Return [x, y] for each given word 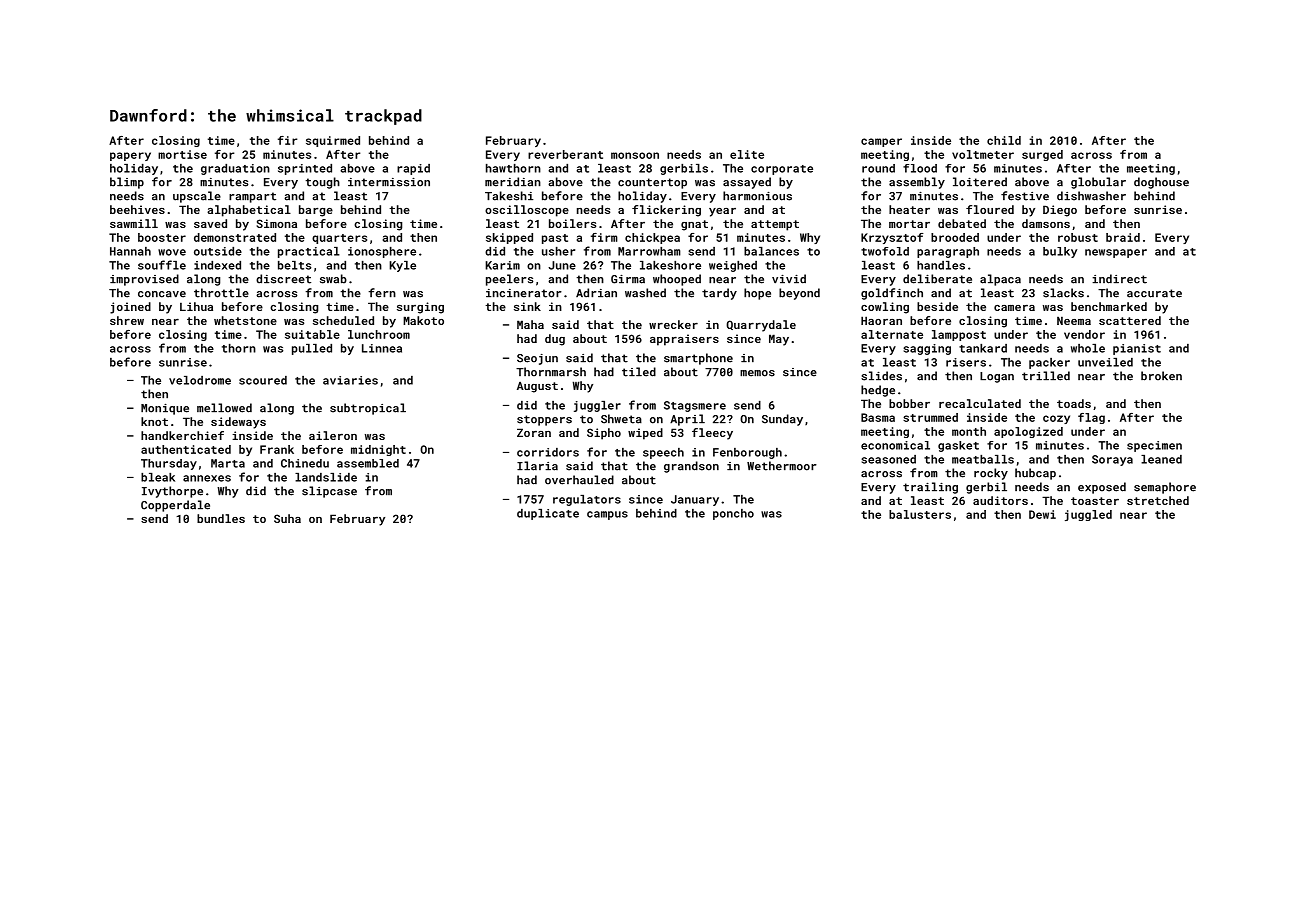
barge [316, 211]
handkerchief [182, 435]
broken [1161, 376]
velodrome [200, 380]
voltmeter [983, 154]
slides [881, 376]
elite [747, 154]
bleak [158, 477]
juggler [597, 406]
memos [757, 373]
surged [1042, 155]
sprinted [305, 169]
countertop [652, 183]
